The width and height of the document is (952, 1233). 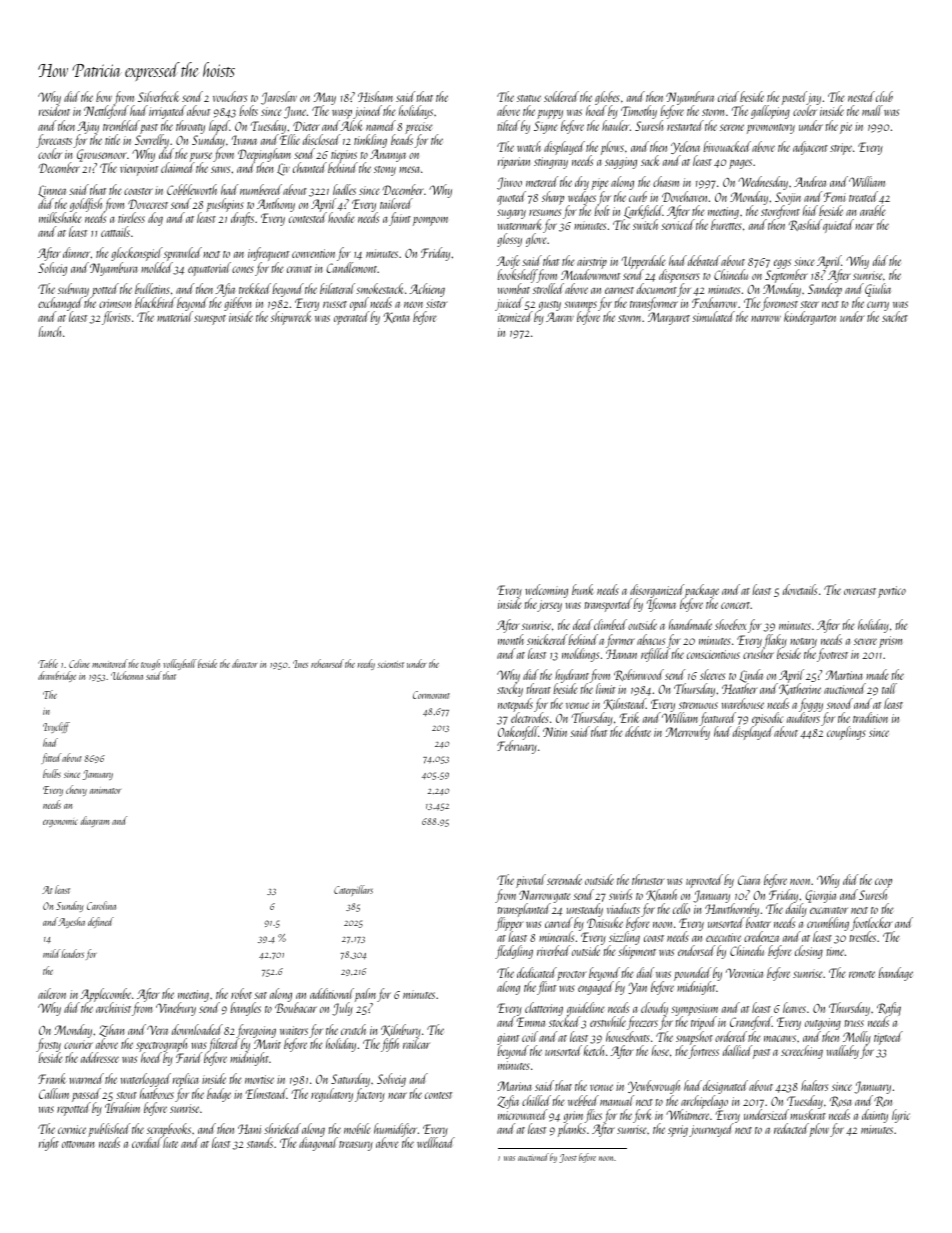 What do you see at coordinates (437, 303) in the document?
I see `sister` at bounding box center [437, 303].
